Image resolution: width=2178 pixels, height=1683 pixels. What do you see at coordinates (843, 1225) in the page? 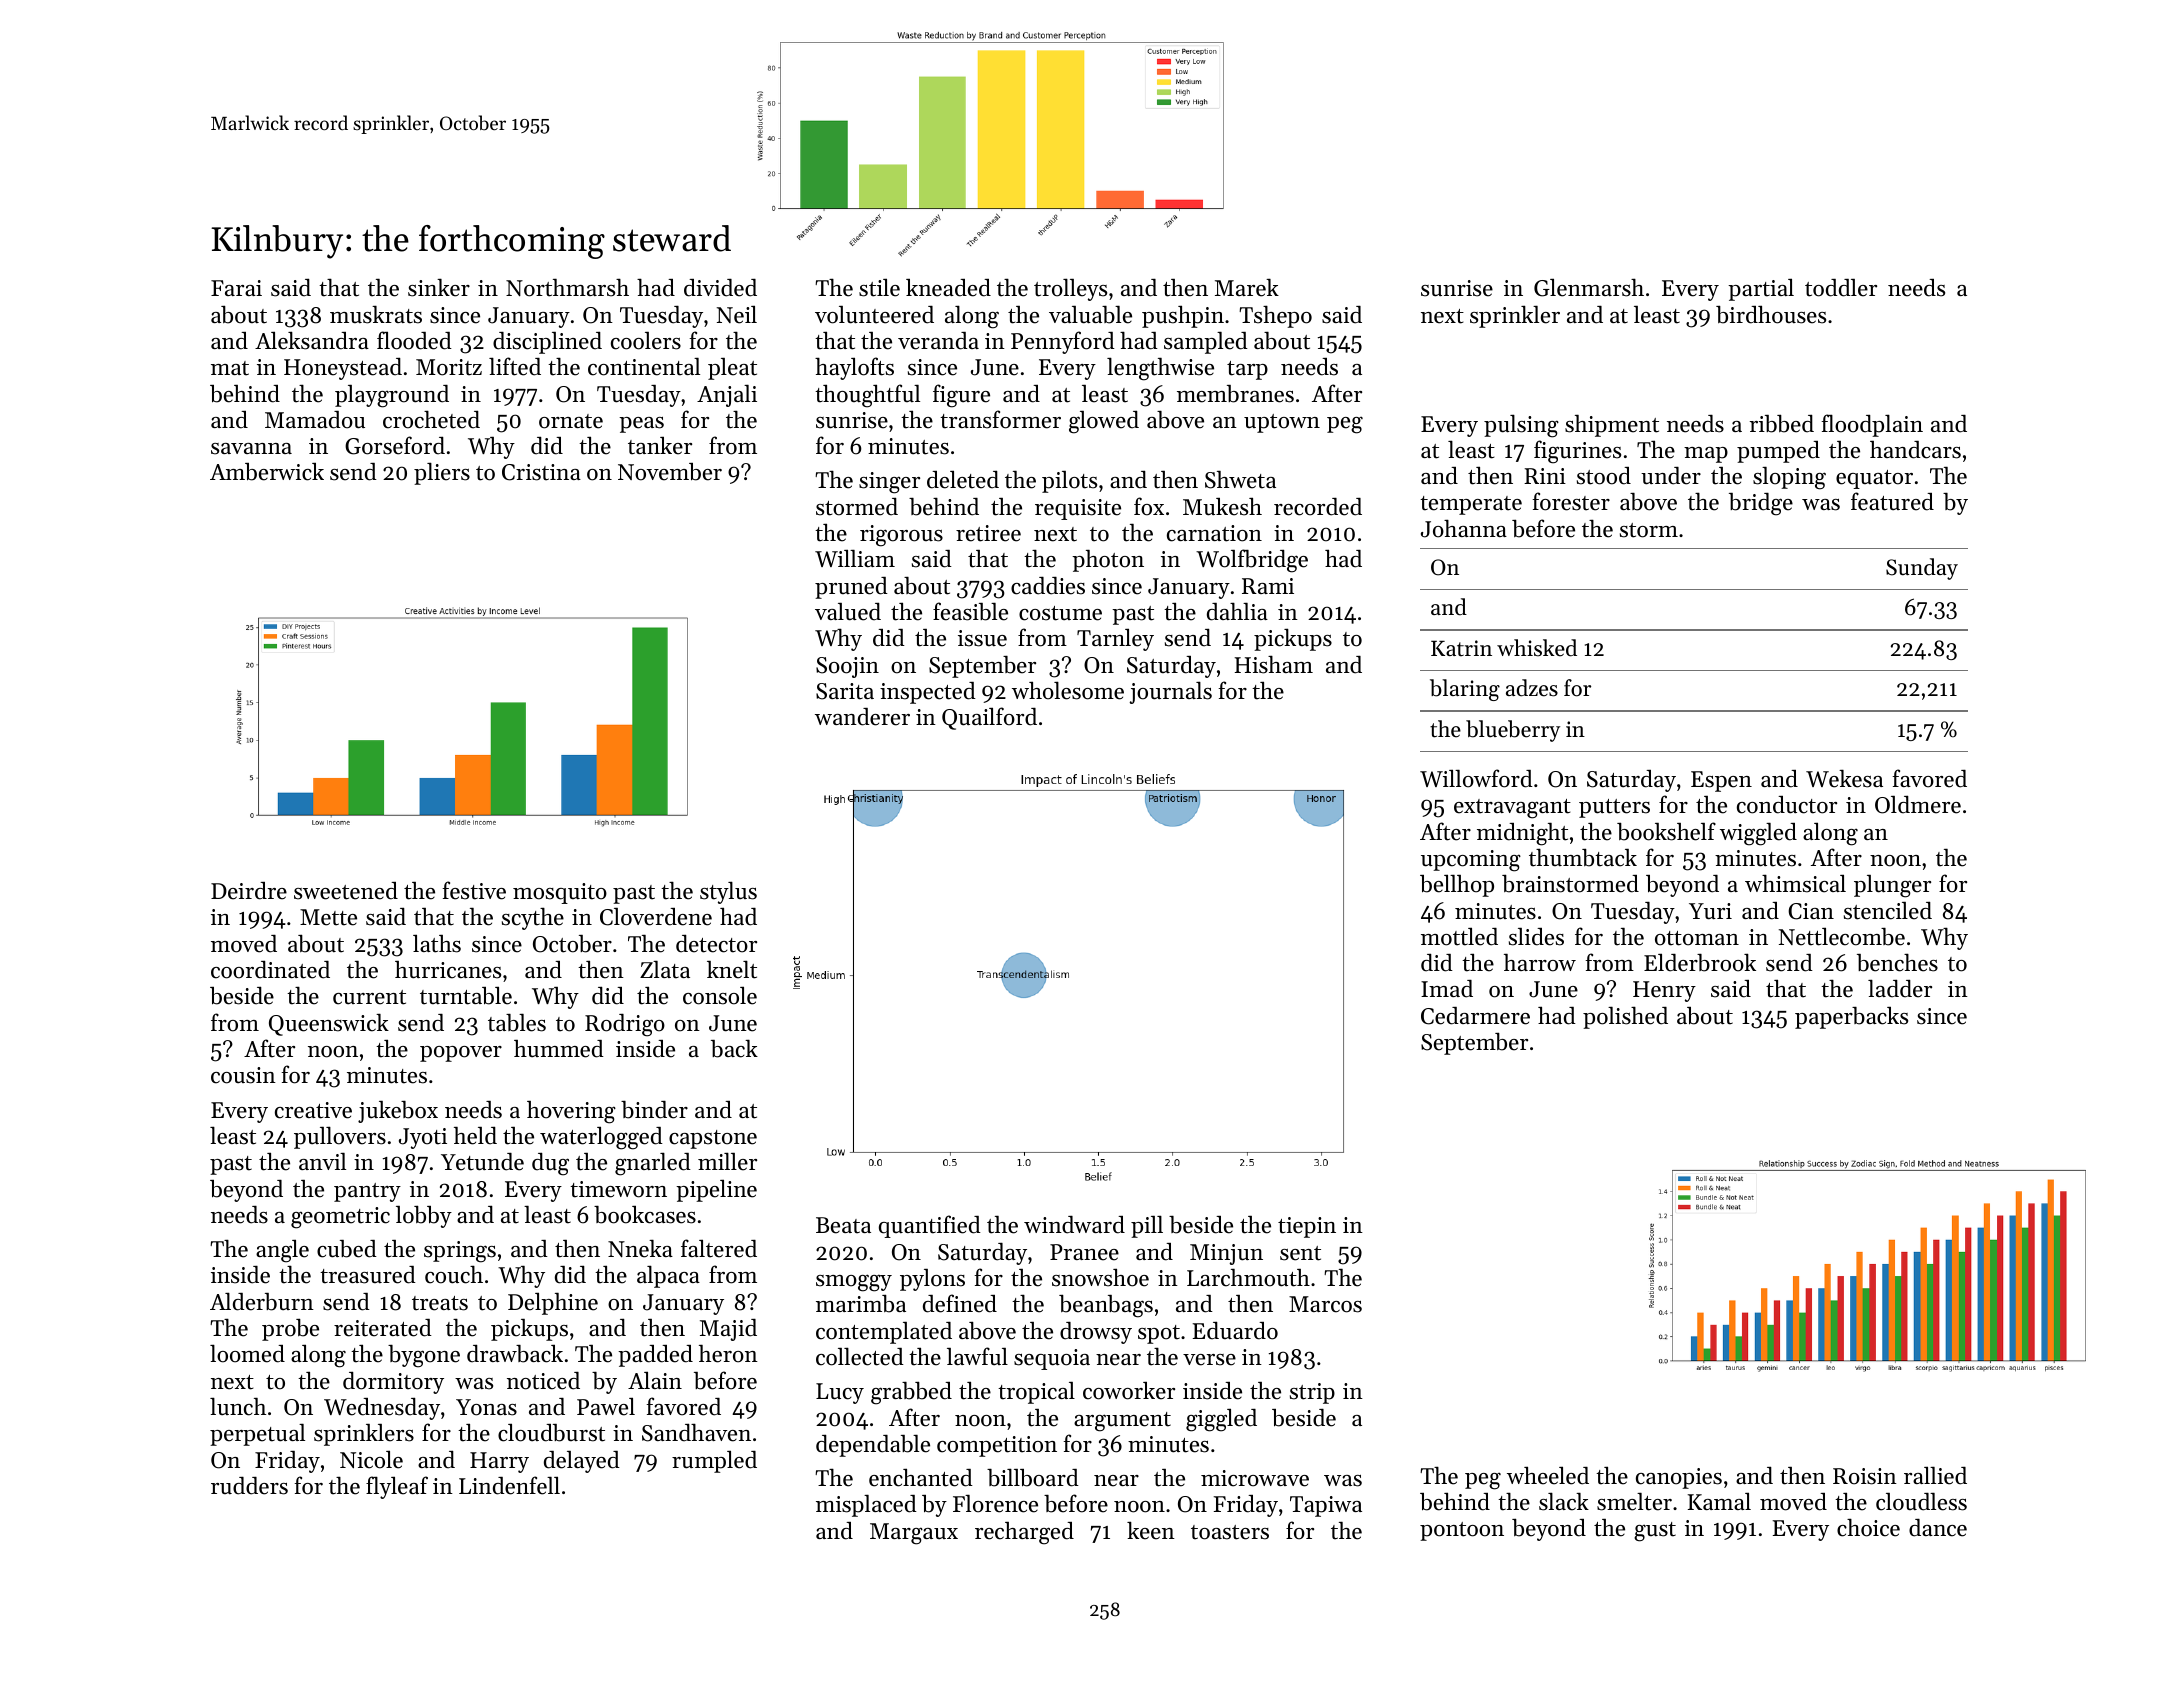
I see `Beata` at bounding box center [843, 1225].
